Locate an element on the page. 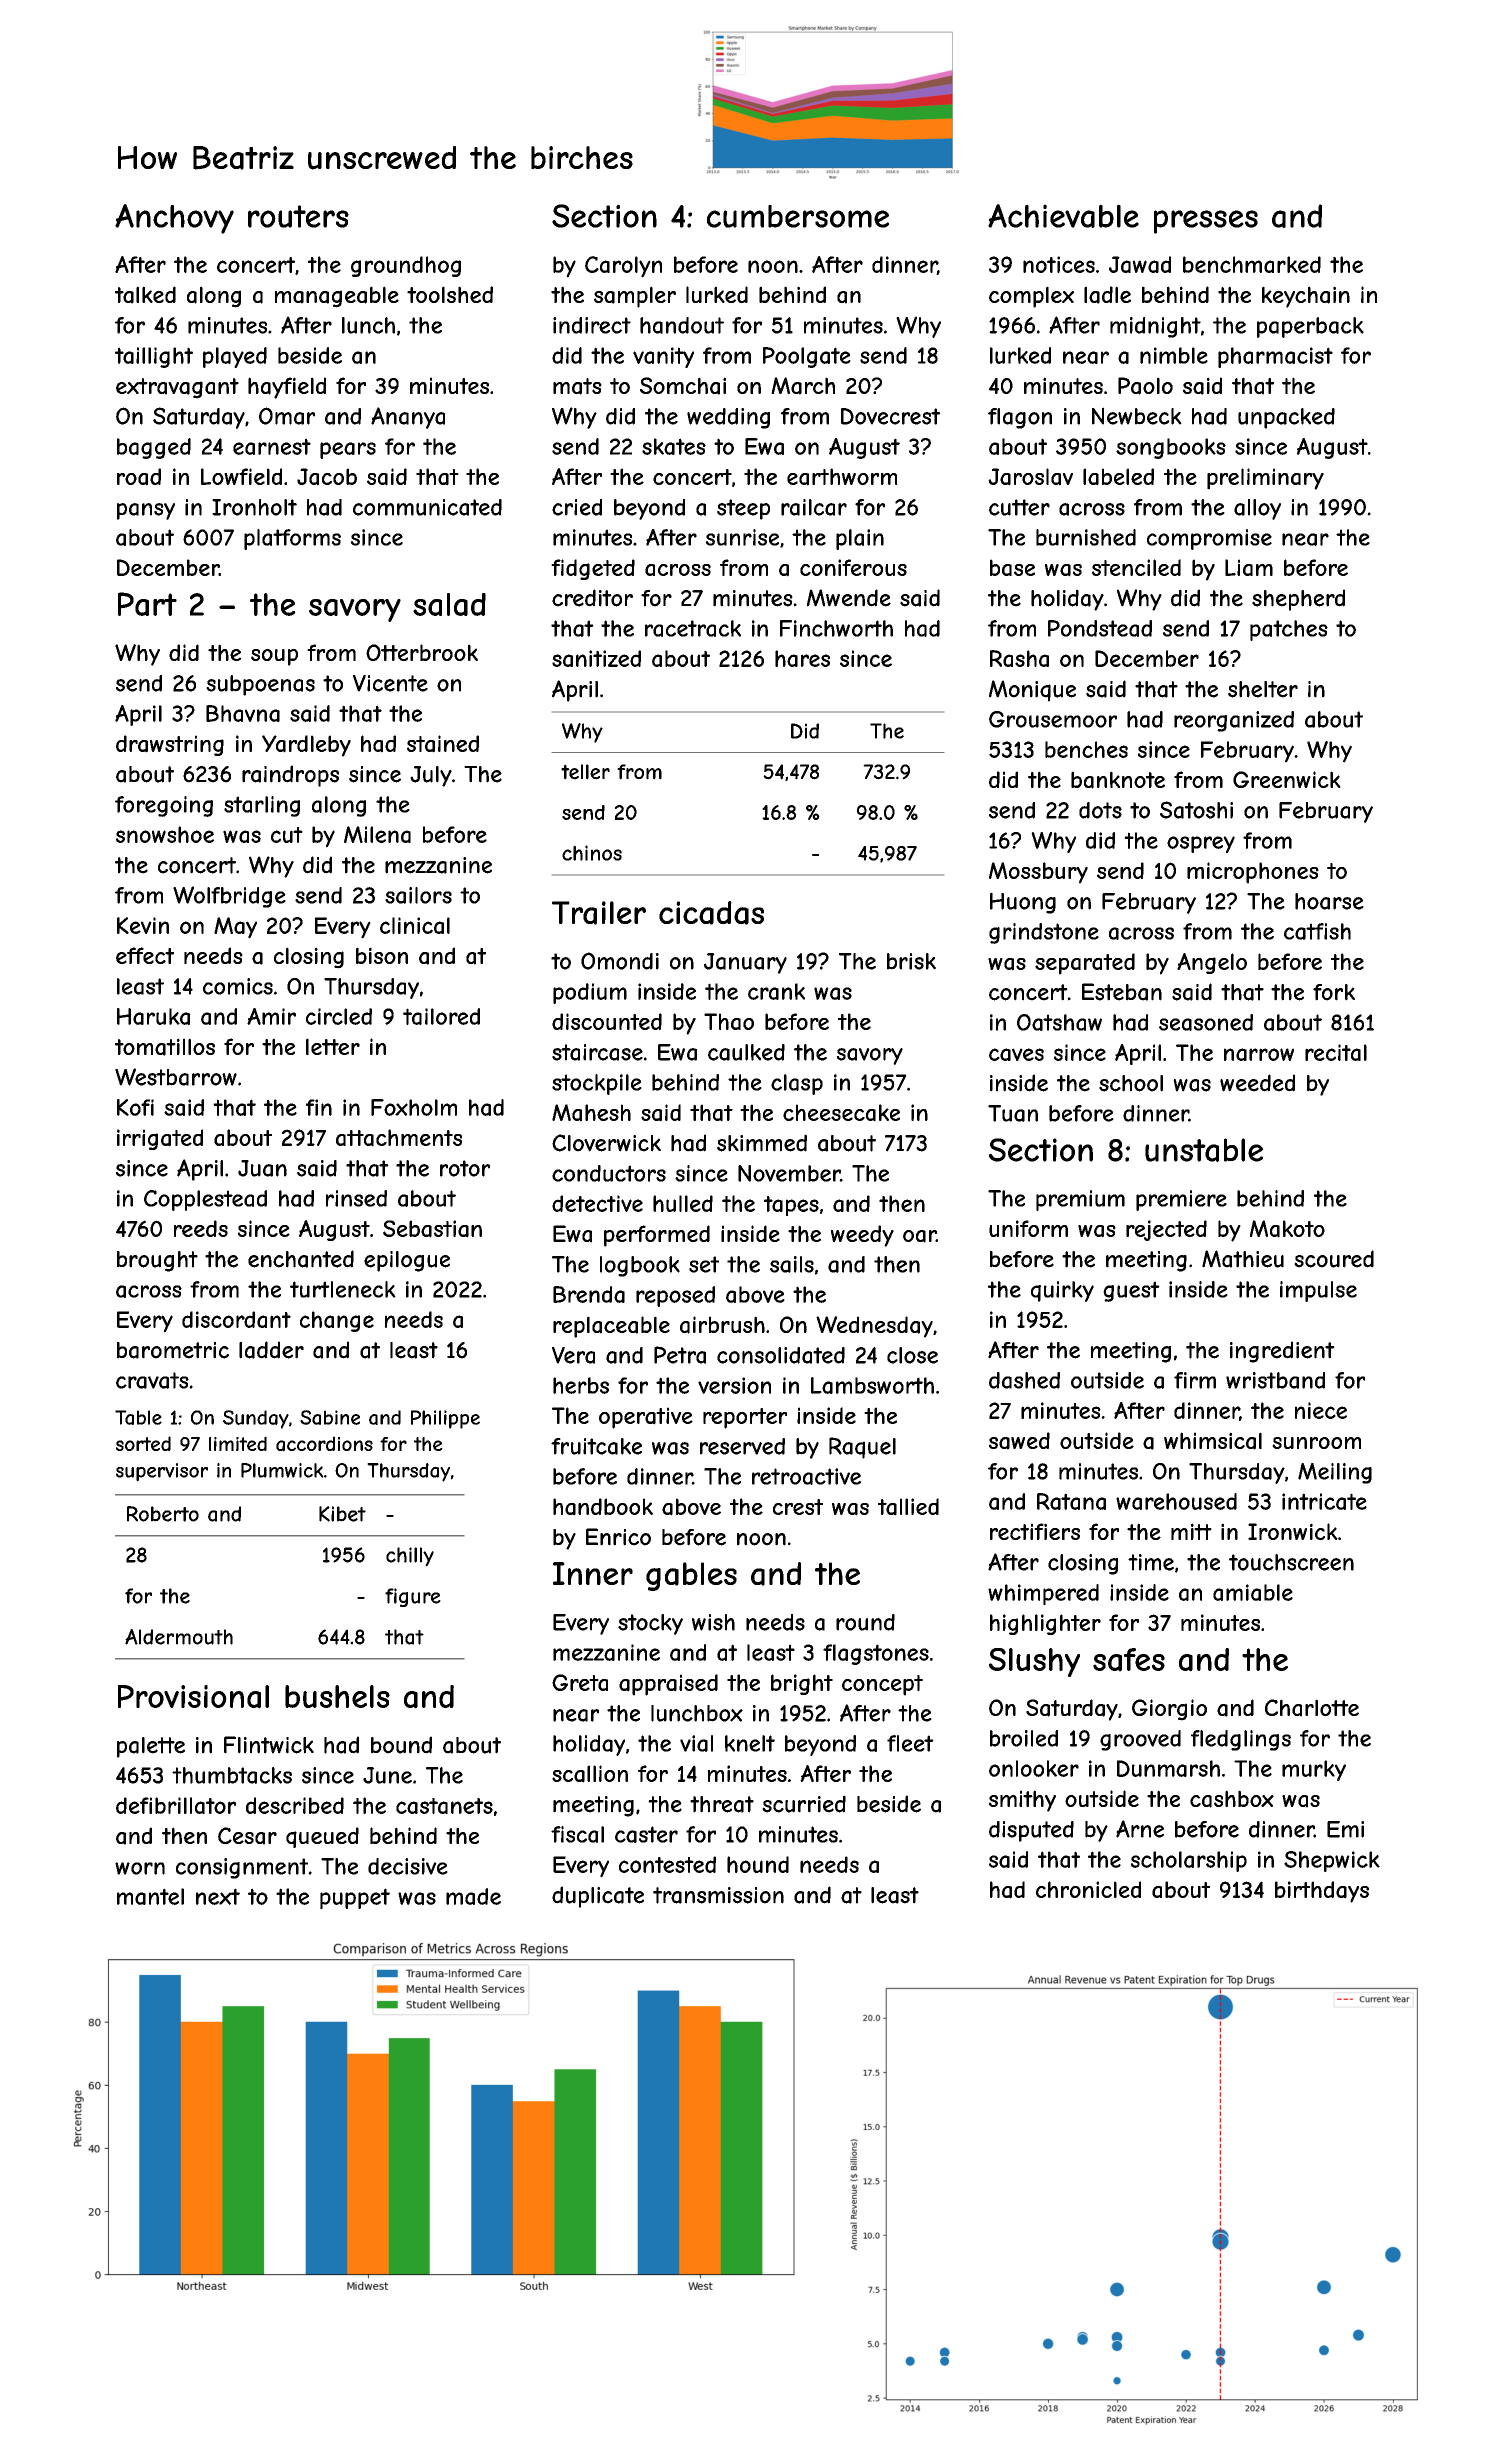 This document has height=2464, width=1496. chilly is located at coordinates (410, 1557).
